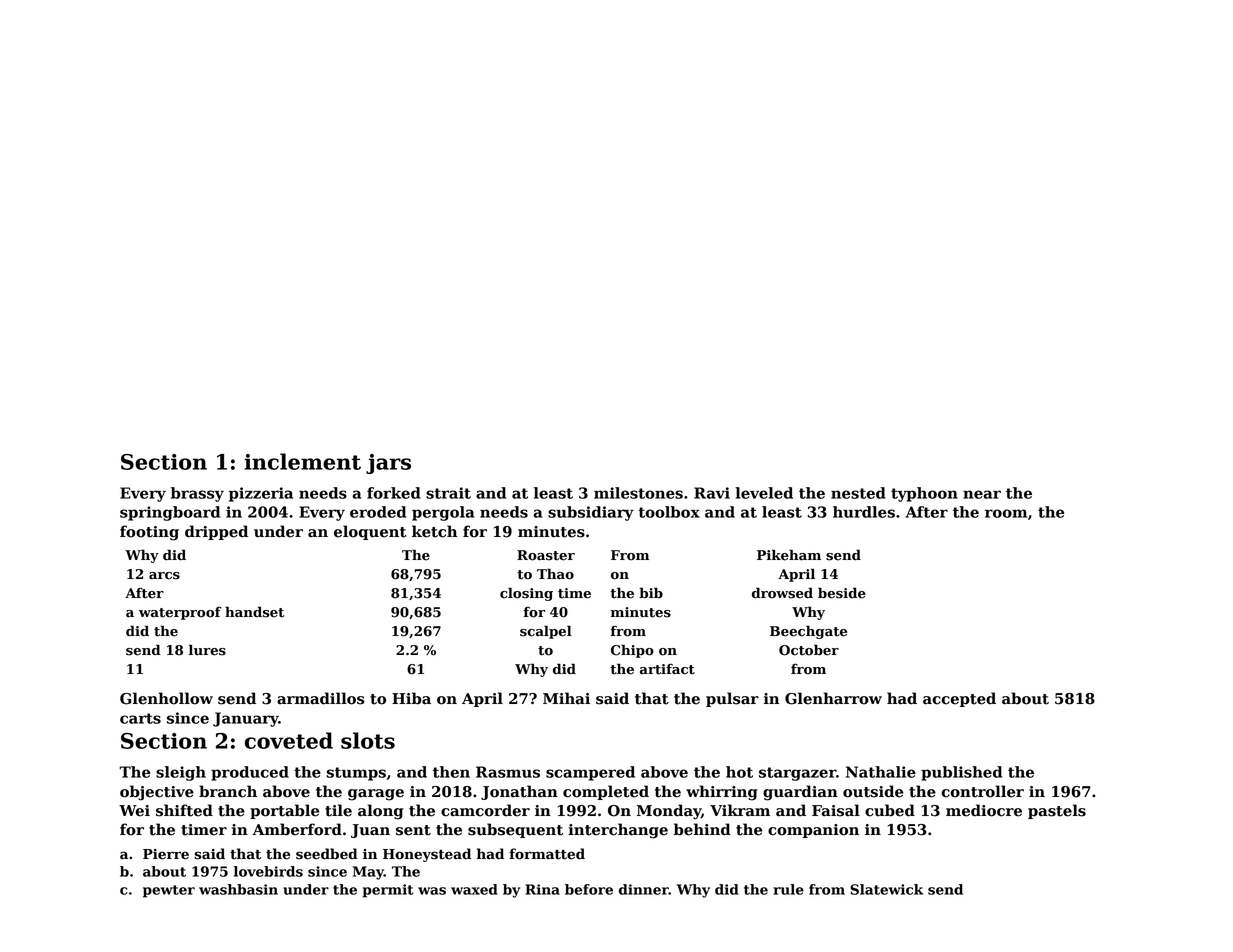 The height and width of the page is (952, 1233). I want to click on mediocre, so click(984, 810).
